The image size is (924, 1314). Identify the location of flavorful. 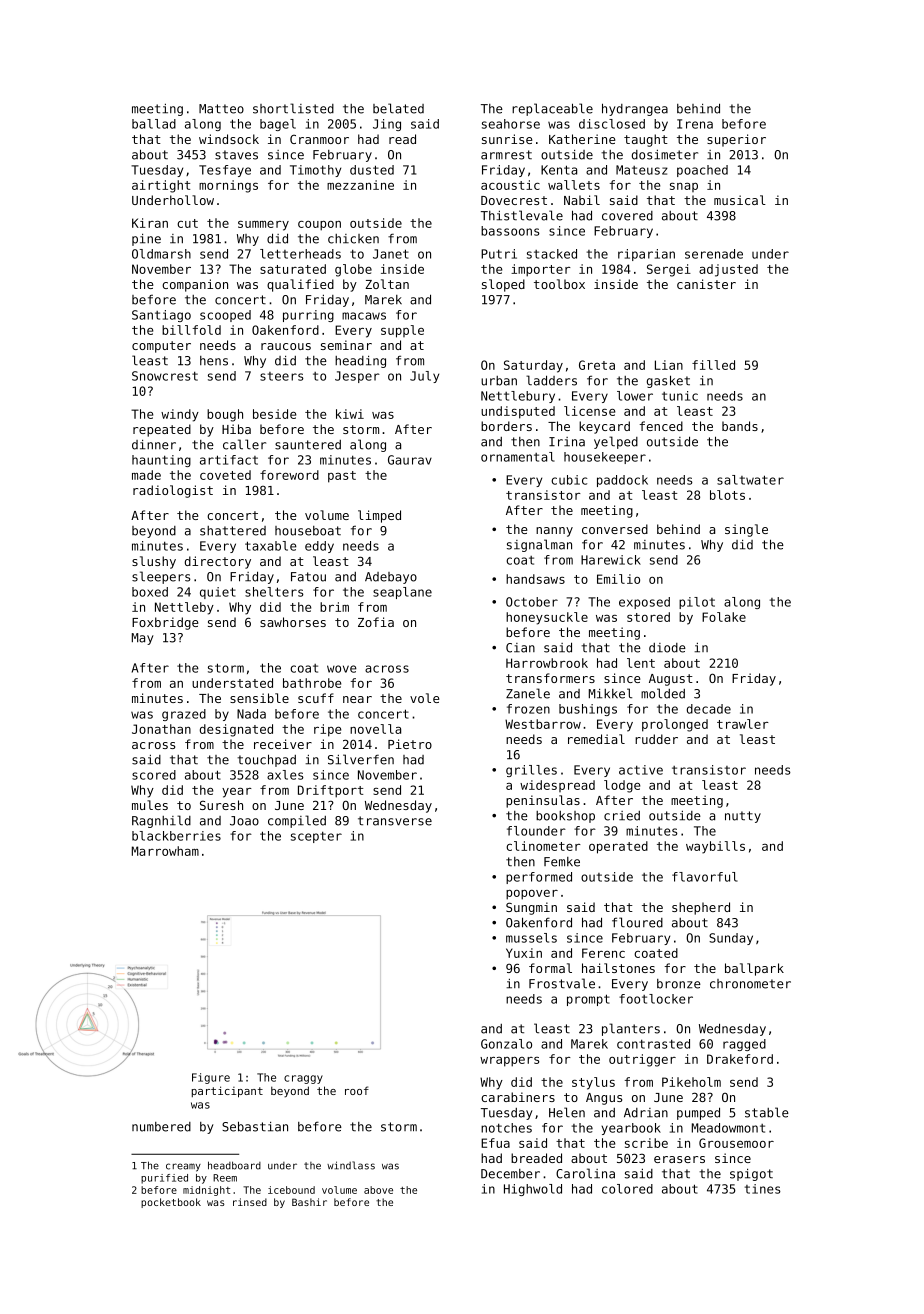
(705, 877).
